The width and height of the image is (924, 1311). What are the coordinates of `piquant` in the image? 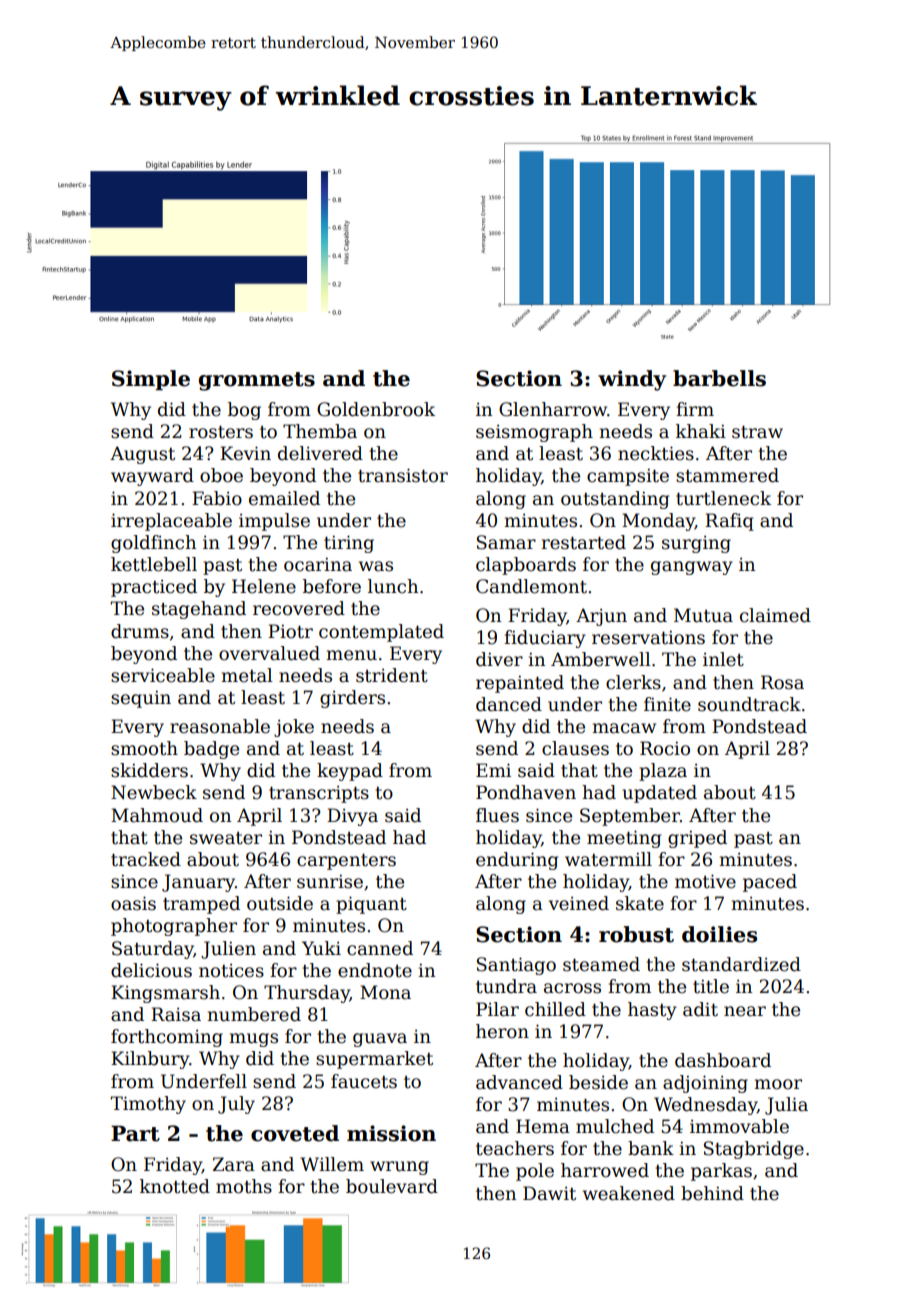 It's located at (371, 905).
